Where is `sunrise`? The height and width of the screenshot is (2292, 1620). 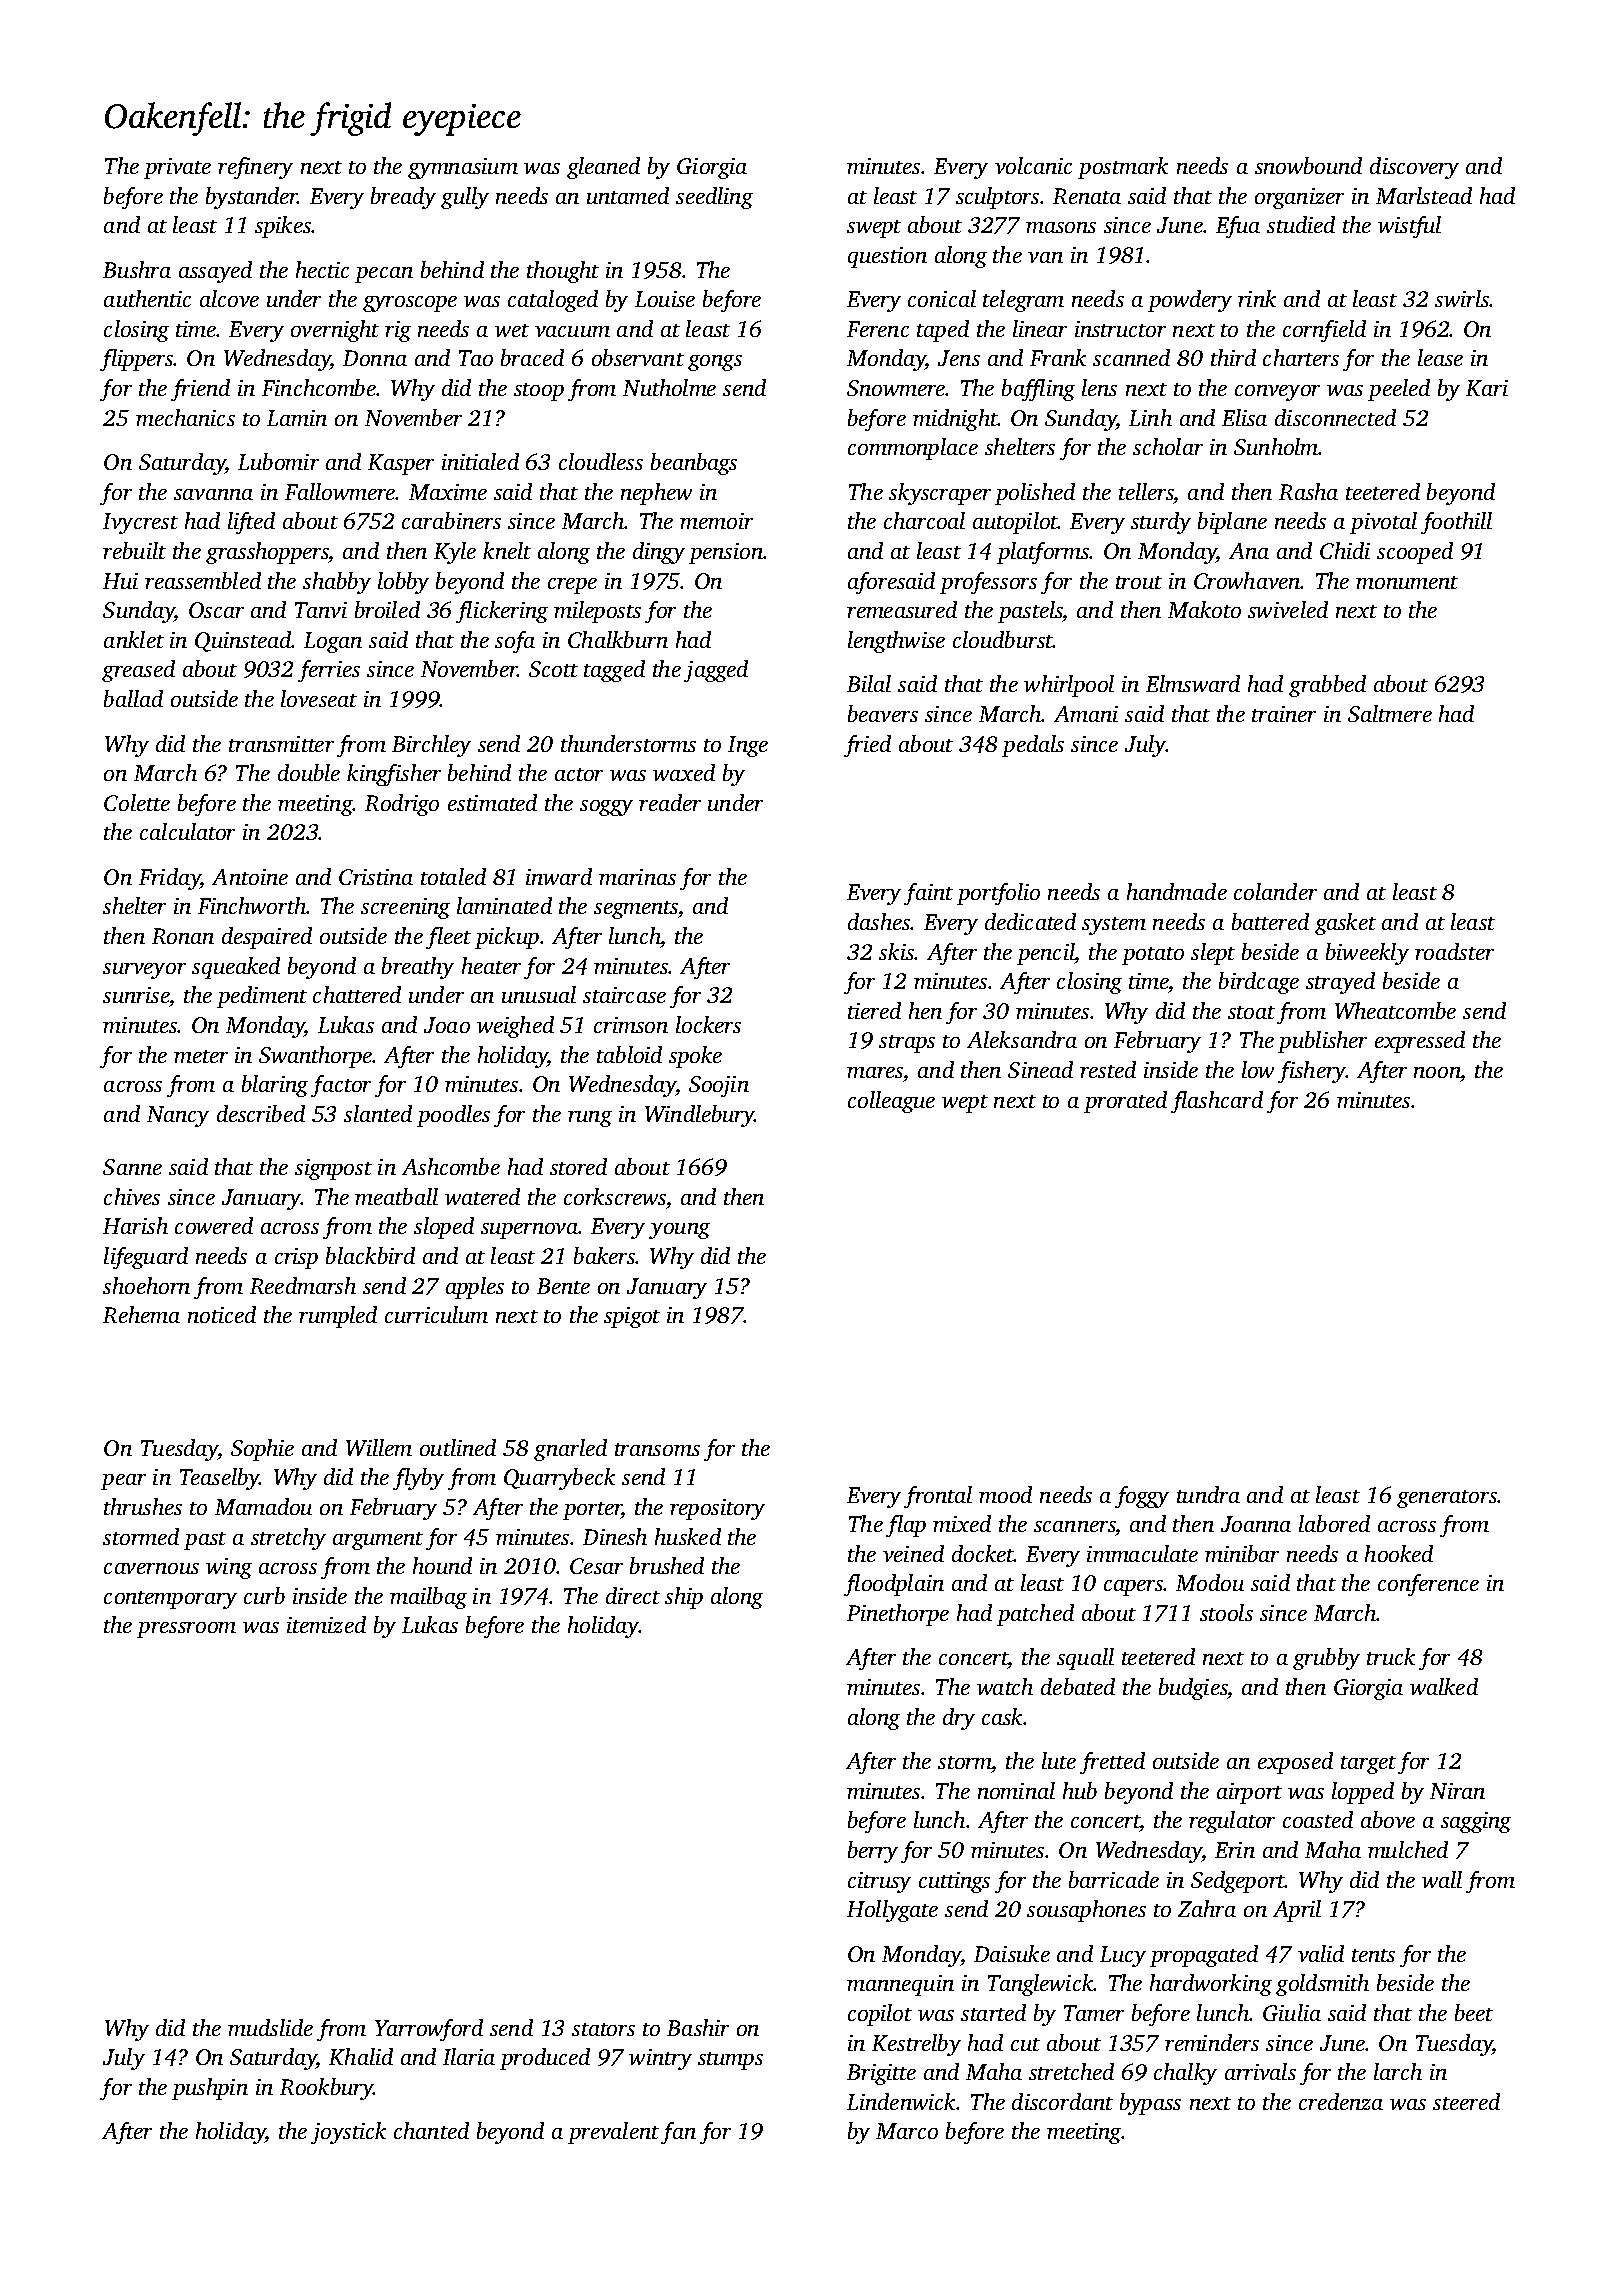 sunrise is located at coordinates (136, 997).
